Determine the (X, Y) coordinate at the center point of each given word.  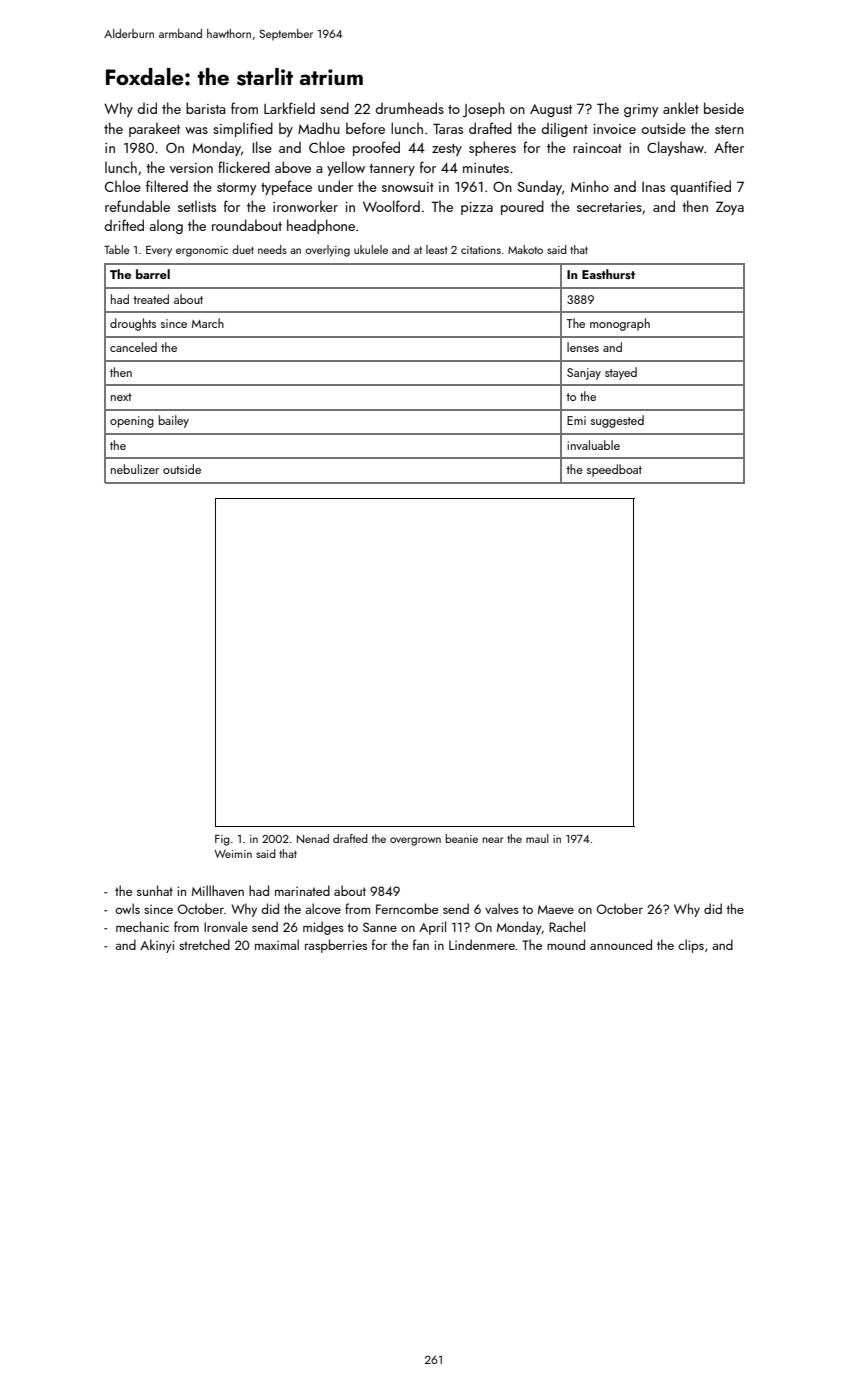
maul (537, 838)
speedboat (614, 470)
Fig (222, 840)
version (191, 168)
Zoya (730, 208)
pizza (477, 208)
